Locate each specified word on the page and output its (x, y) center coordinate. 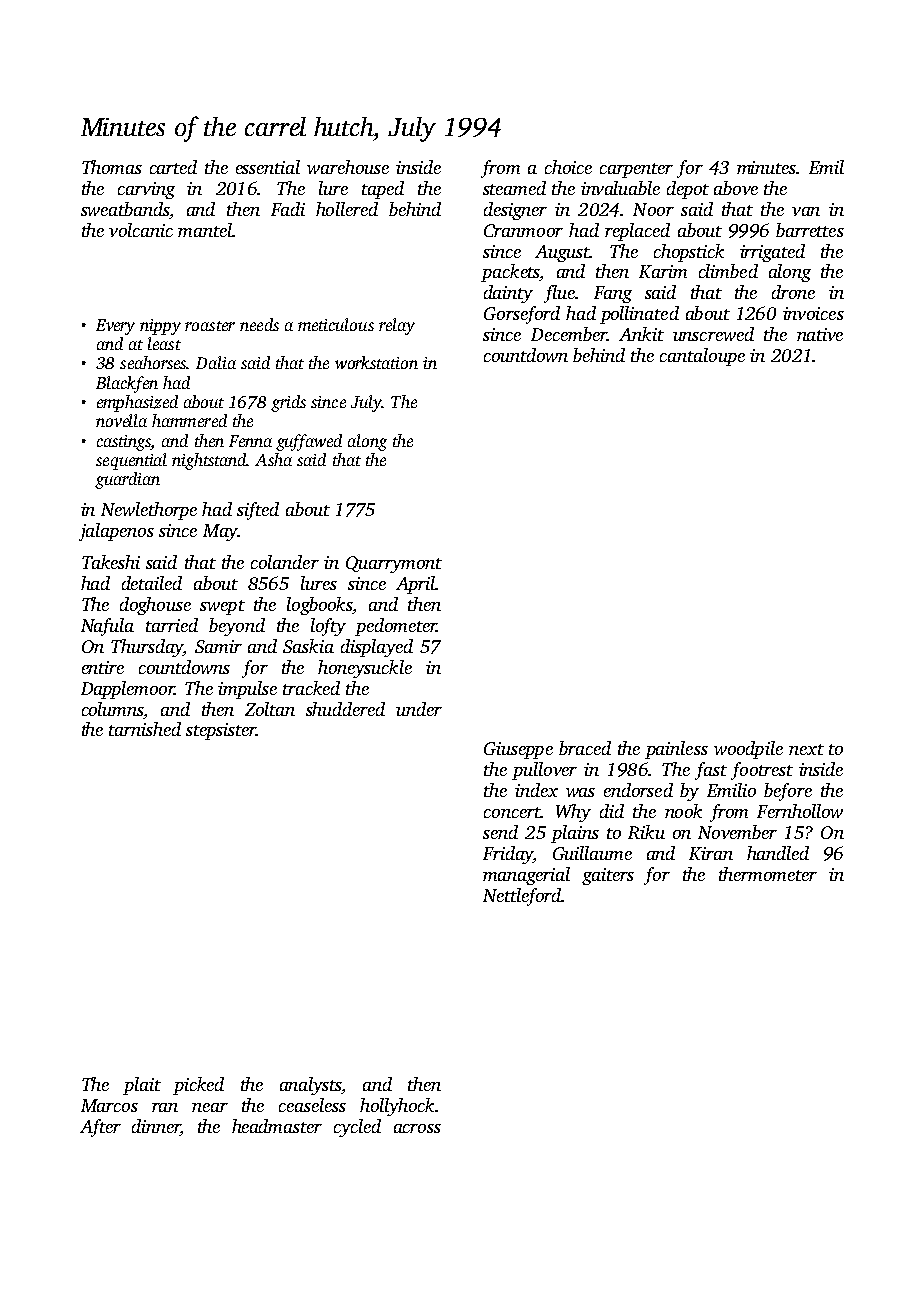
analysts (310, 1086)
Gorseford (522, 315)
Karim (663, 271)
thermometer (768, 874)
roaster (210, 326)
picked (198, 1086)
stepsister (221, 731)
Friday (508, 855)
